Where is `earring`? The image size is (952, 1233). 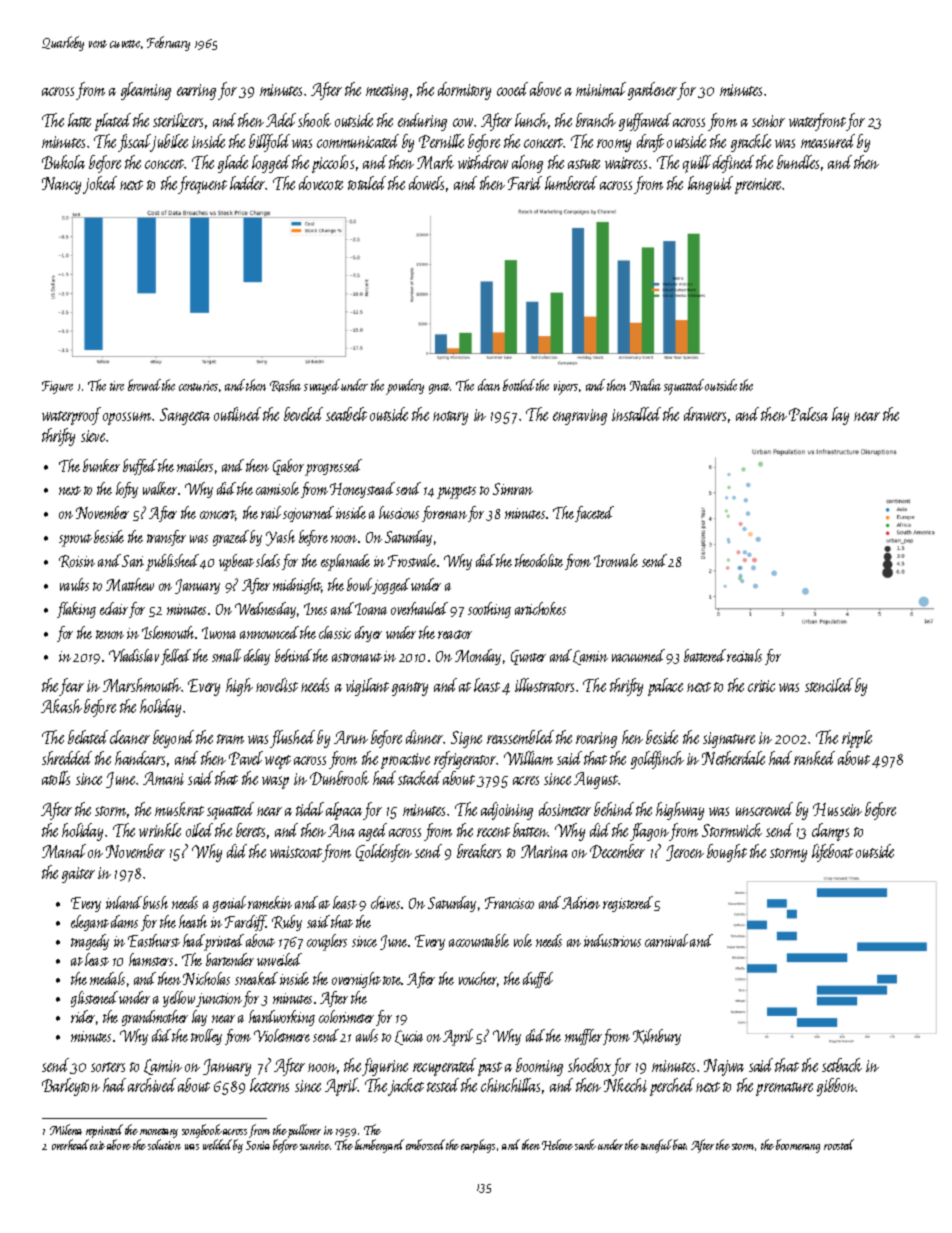 earring is located at coordinates (196, 92).
